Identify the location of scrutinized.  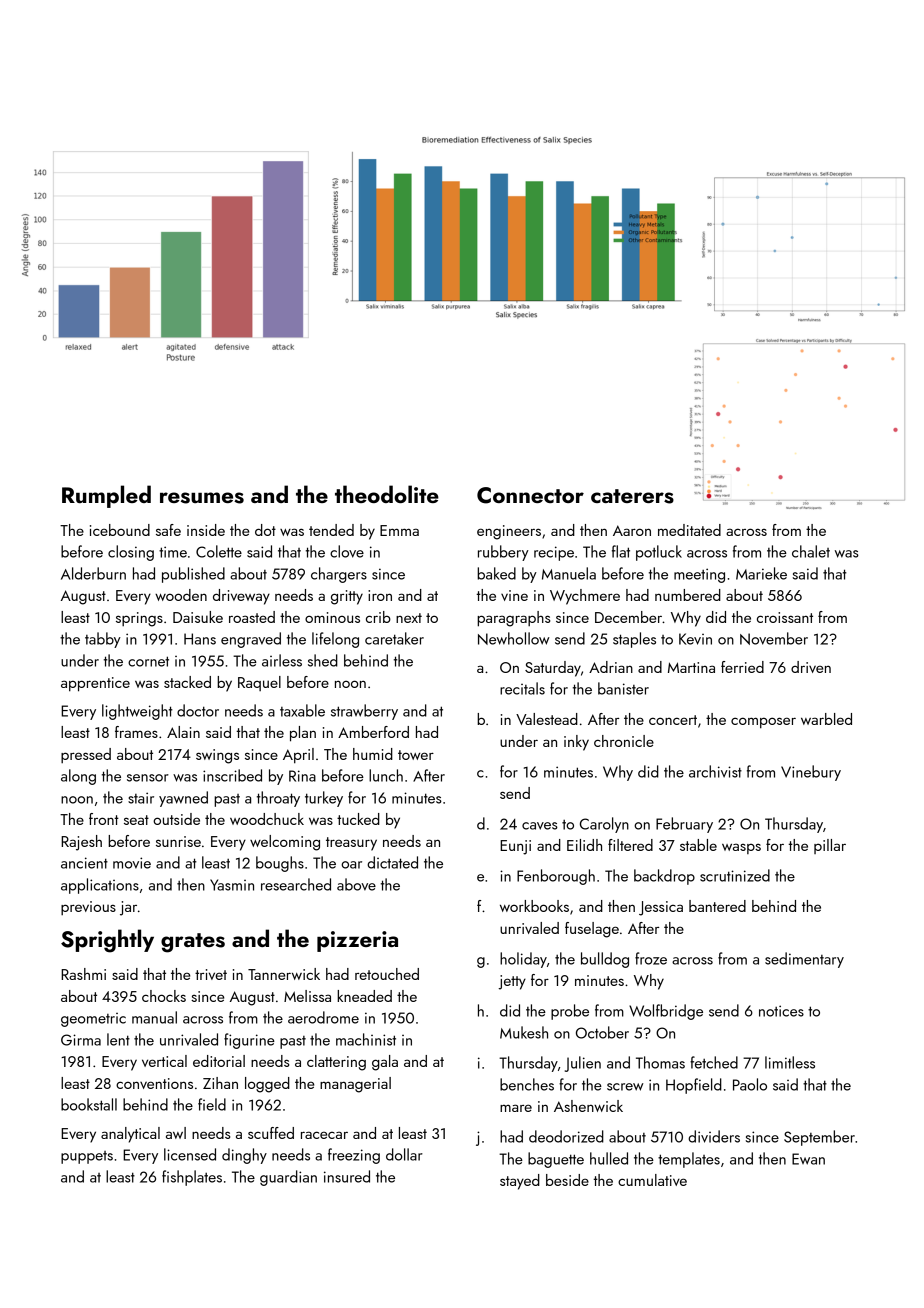
(735, 875).
